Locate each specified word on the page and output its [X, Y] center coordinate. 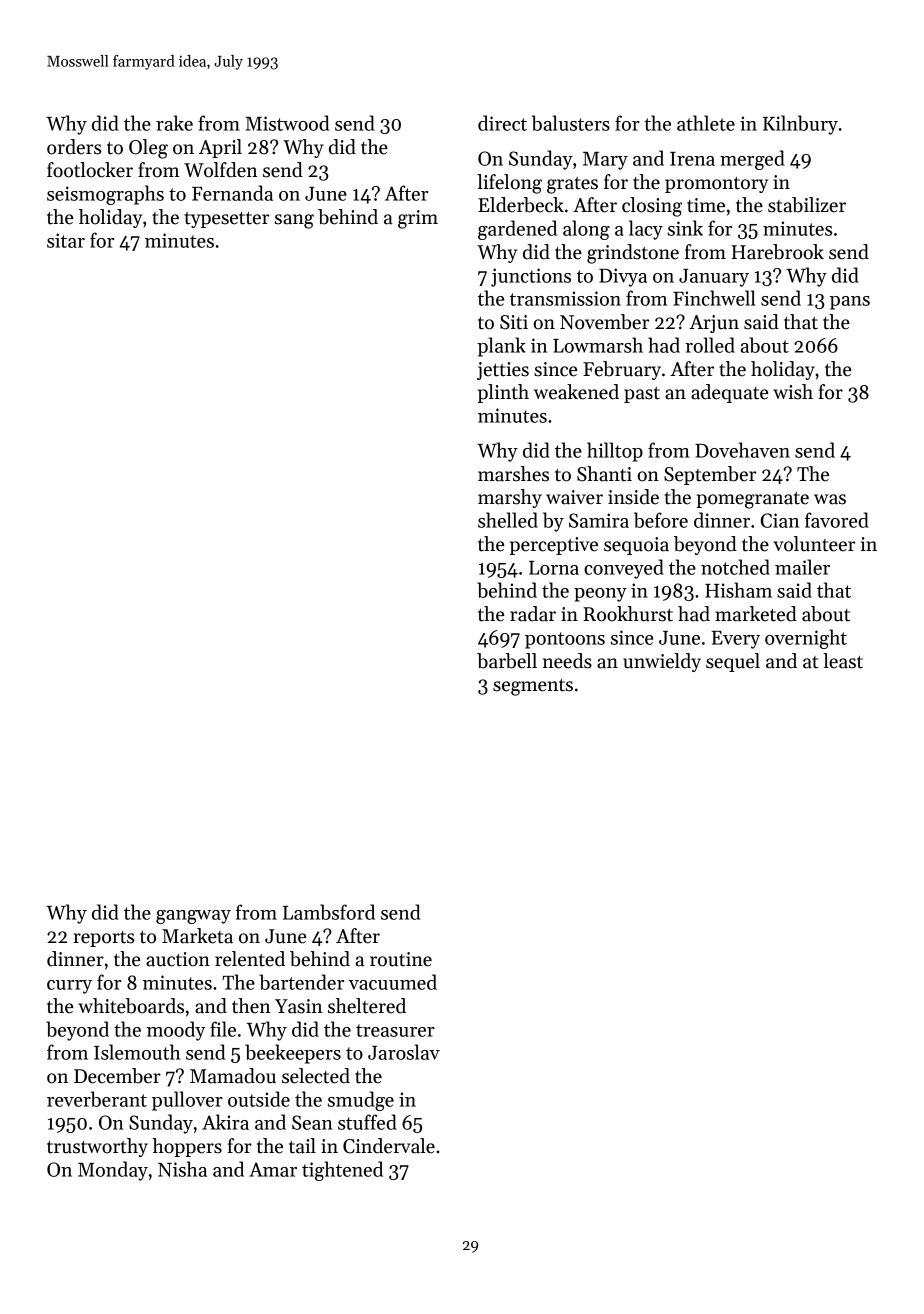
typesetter [226, 220]
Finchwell [714, 298]
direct [502, 123]
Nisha [182, 1169]
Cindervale [389, 1146]
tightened [342, 1171]
